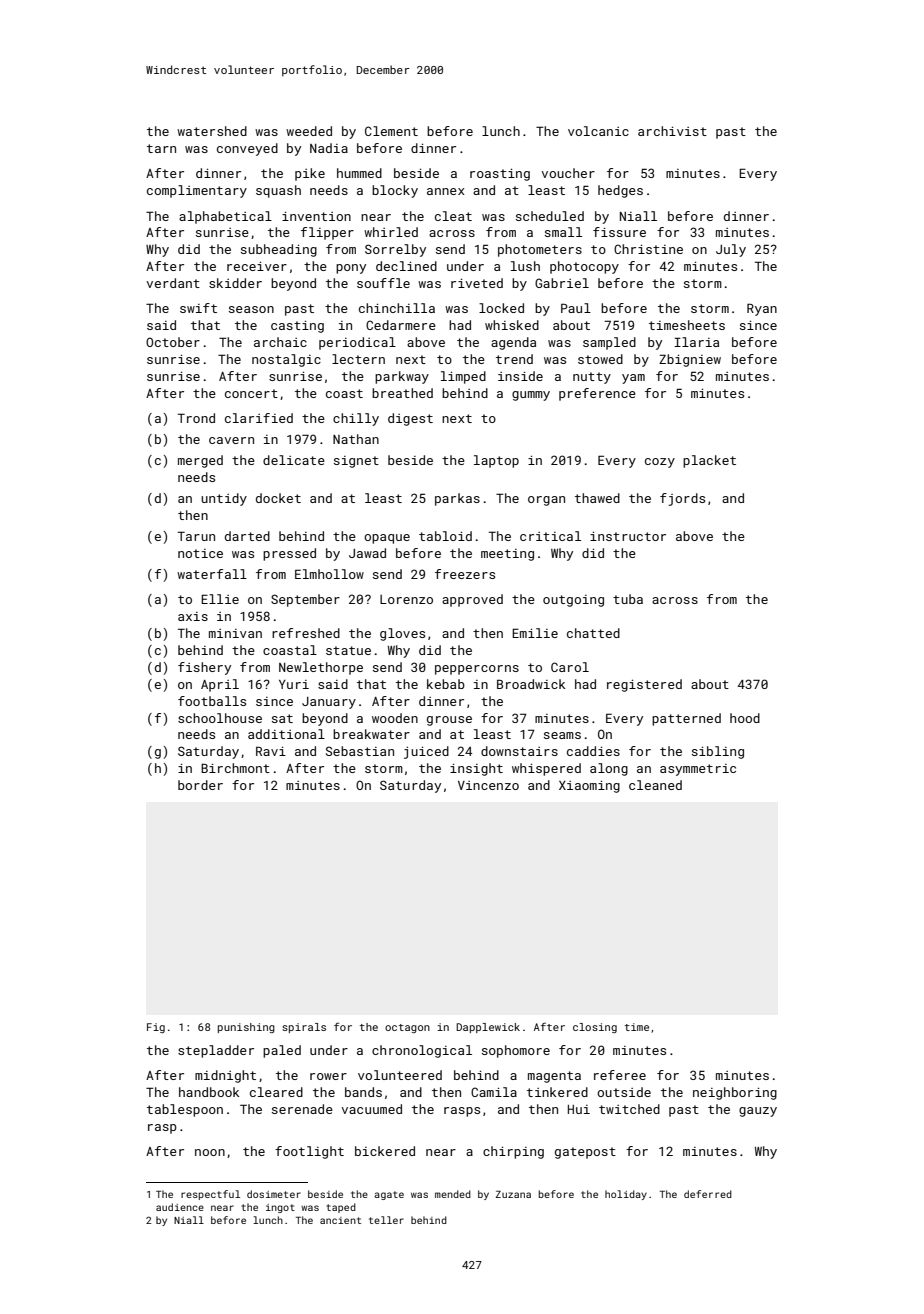 This document has width=924, height=1314. I want to click on untidy, so click(224, 499).
